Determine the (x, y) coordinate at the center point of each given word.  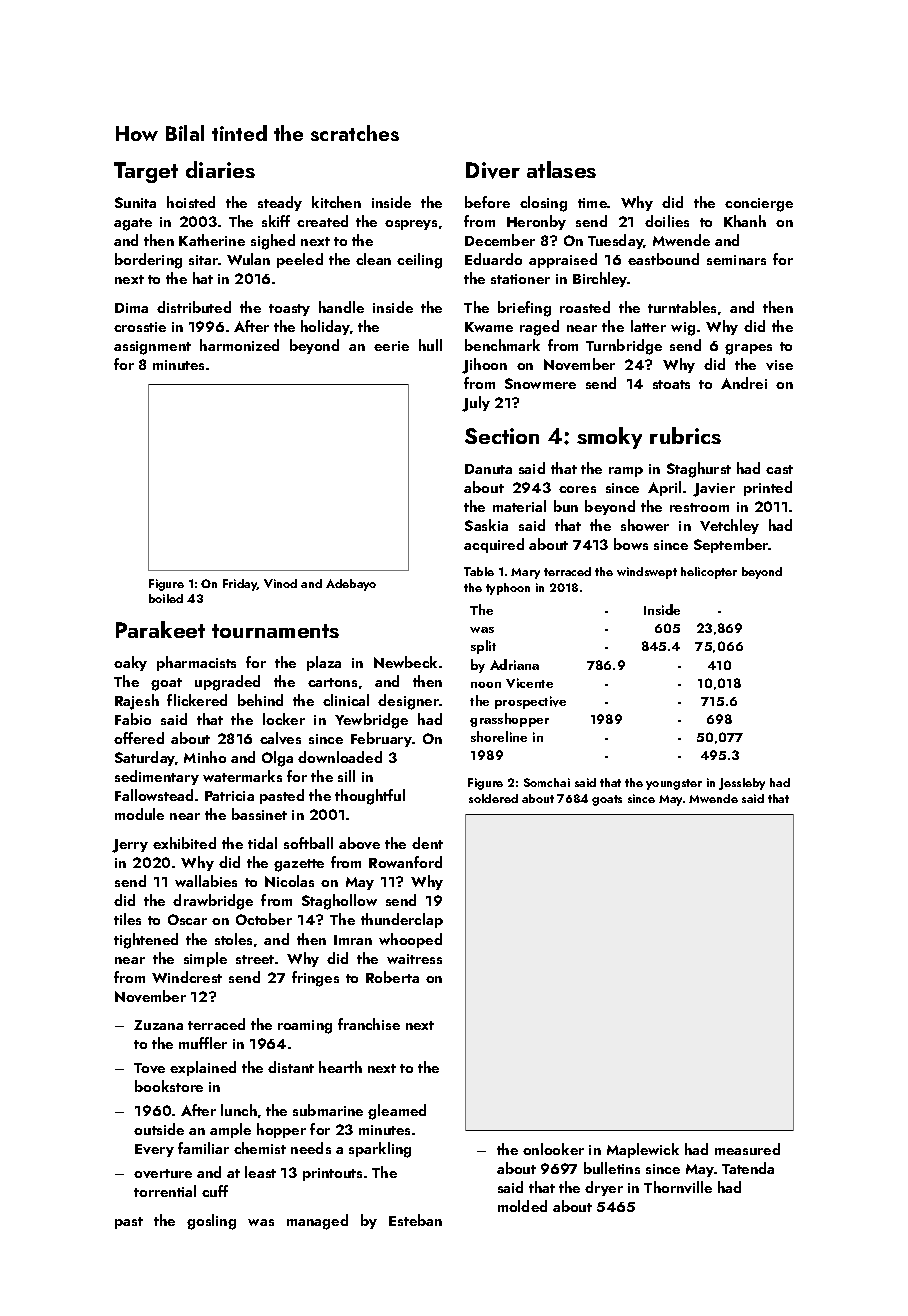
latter (648, 326)
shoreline (499, 736)
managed (317, 1222)
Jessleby (742, 784)
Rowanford (405, 862)
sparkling (380, 1150)
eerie (391, 346)
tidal (262, 843)
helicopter (709, 573)
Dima (131, 308)
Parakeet (160, 629)
